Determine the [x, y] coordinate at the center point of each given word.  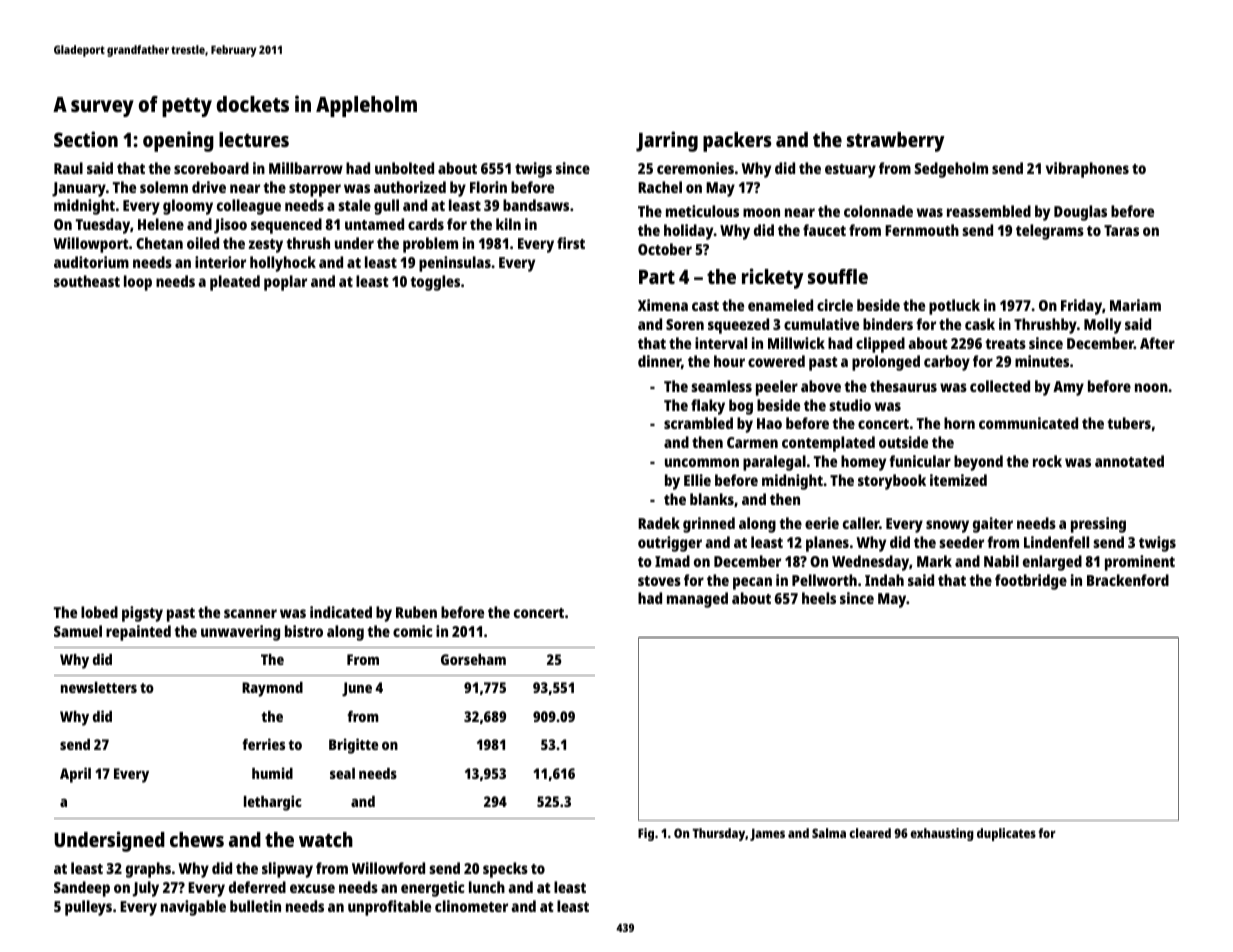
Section [86, 139]
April [75, 775]
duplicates [1006, 834]
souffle [838, 276]
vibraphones [1087, 170]
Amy [1068, 388]
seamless [721, 386]
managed [697, 600]
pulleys [88, 908]
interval [721, 343]
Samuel [78, 631]
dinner [659, 361]
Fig [646, 834]
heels [819, 598]
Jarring [667, 141]
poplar [285, 283]
